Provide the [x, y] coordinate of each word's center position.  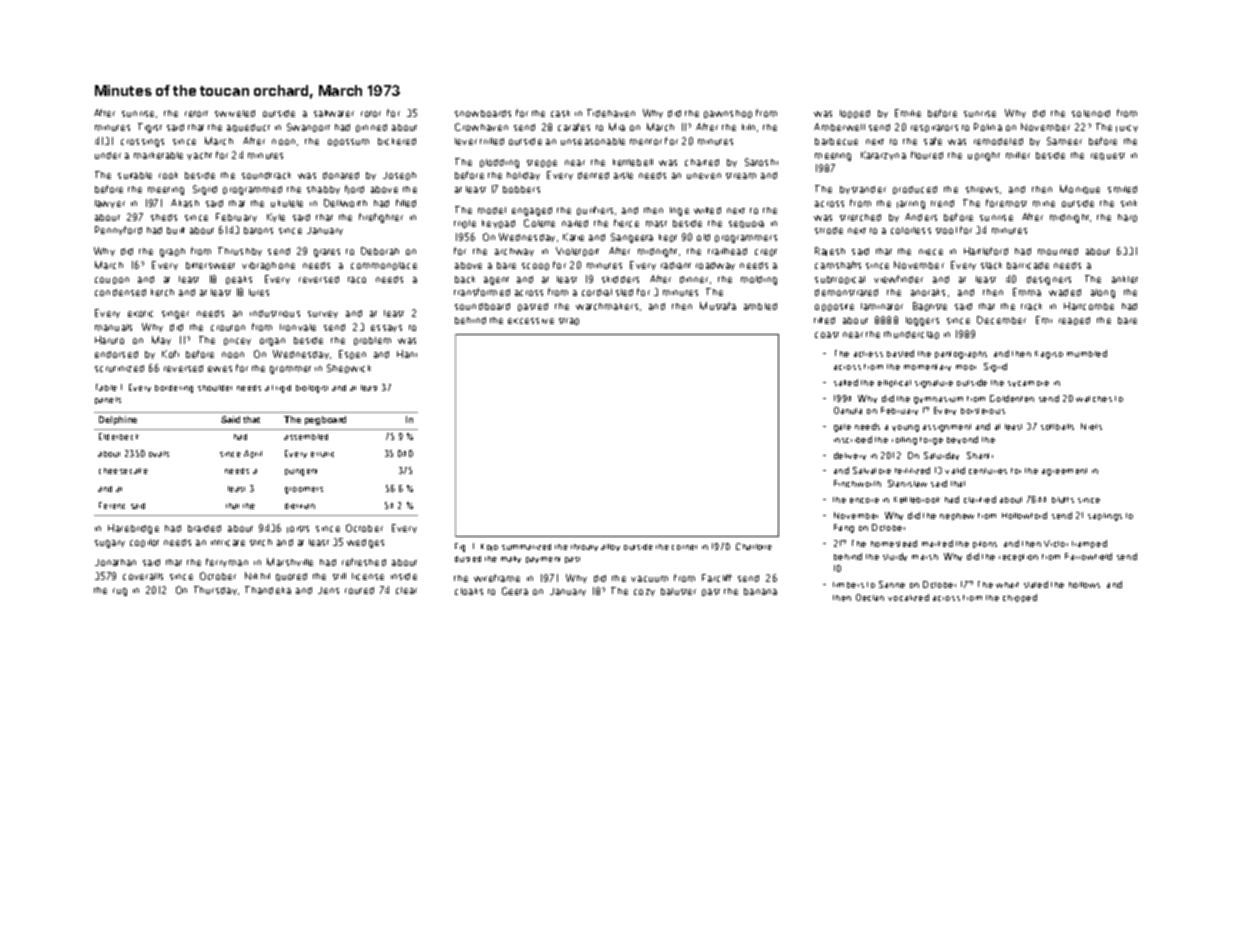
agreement [1064, 472]
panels [108, 400]
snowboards [483, 113]
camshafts [838, 265]
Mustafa [718, 306]
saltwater [334, 113]
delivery [850, 456]
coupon [112, 280]
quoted [291, 577]
